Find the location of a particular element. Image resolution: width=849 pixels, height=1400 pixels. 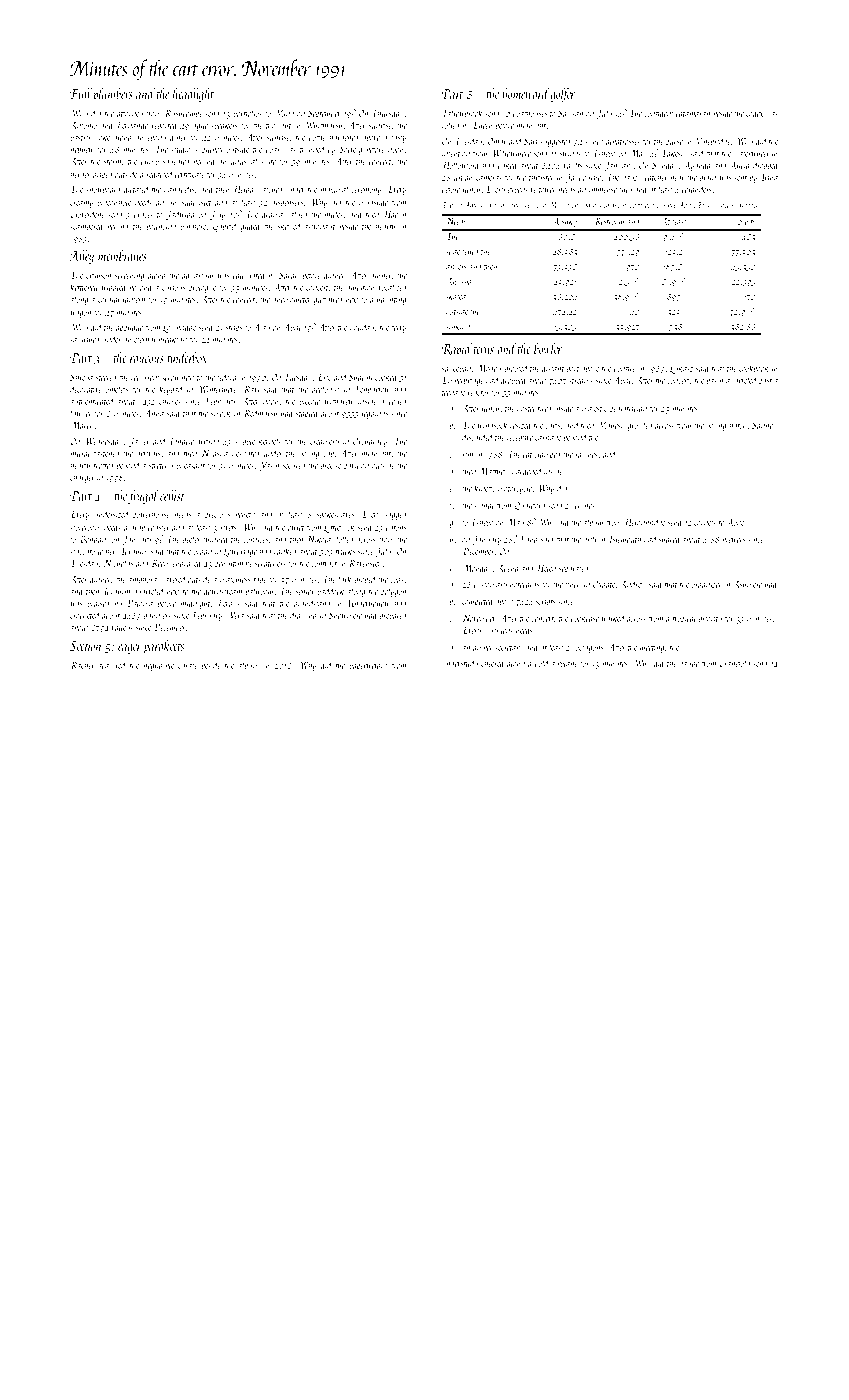

Wintermere is located at coordinates (217, 389).
